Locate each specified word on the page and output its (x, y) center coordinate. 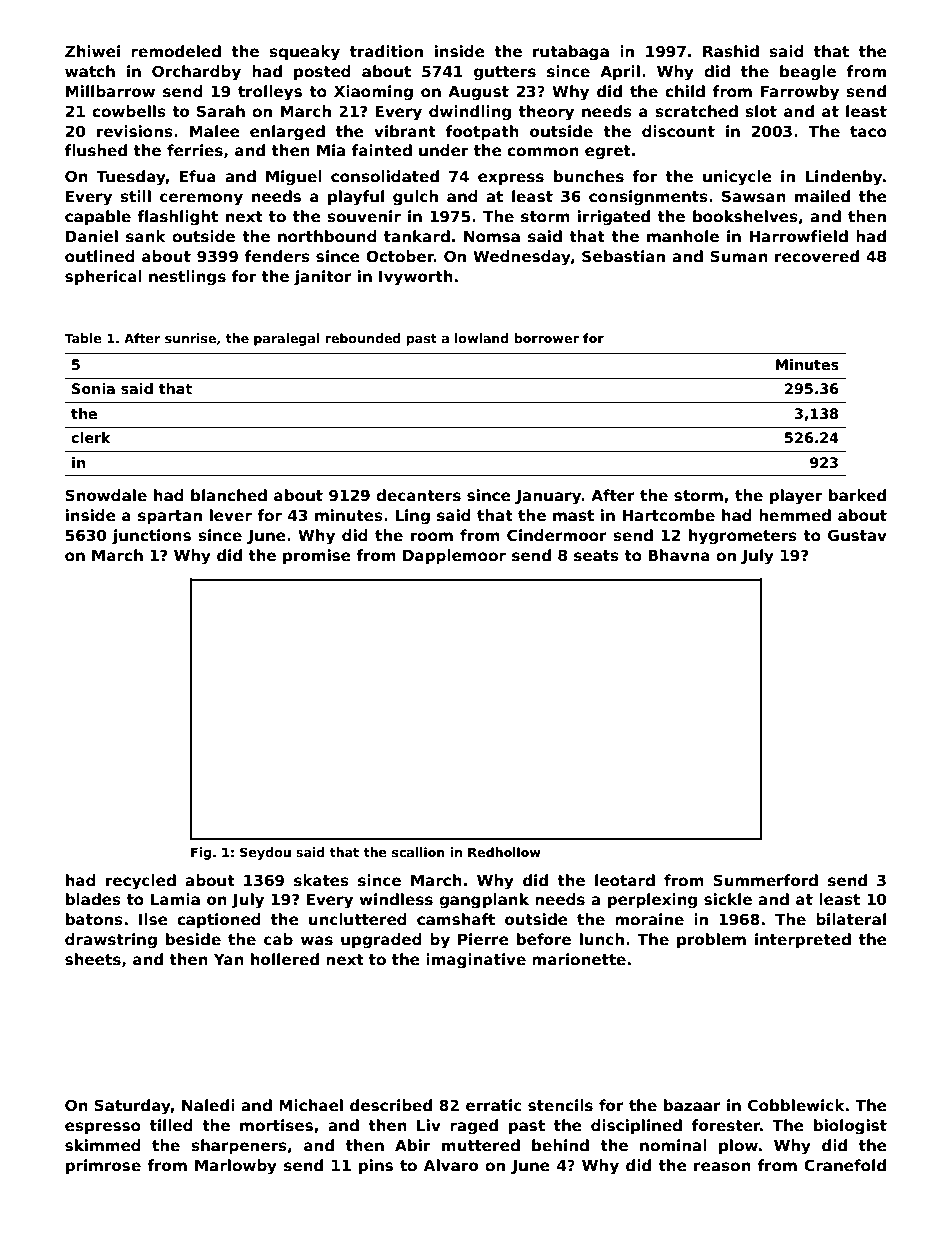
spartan (170, 517)
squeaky (304, 53)
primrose (103, 1166)
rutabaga (571, 53)
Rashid (731, 51)
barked (857, 495)
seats (596, 556)
